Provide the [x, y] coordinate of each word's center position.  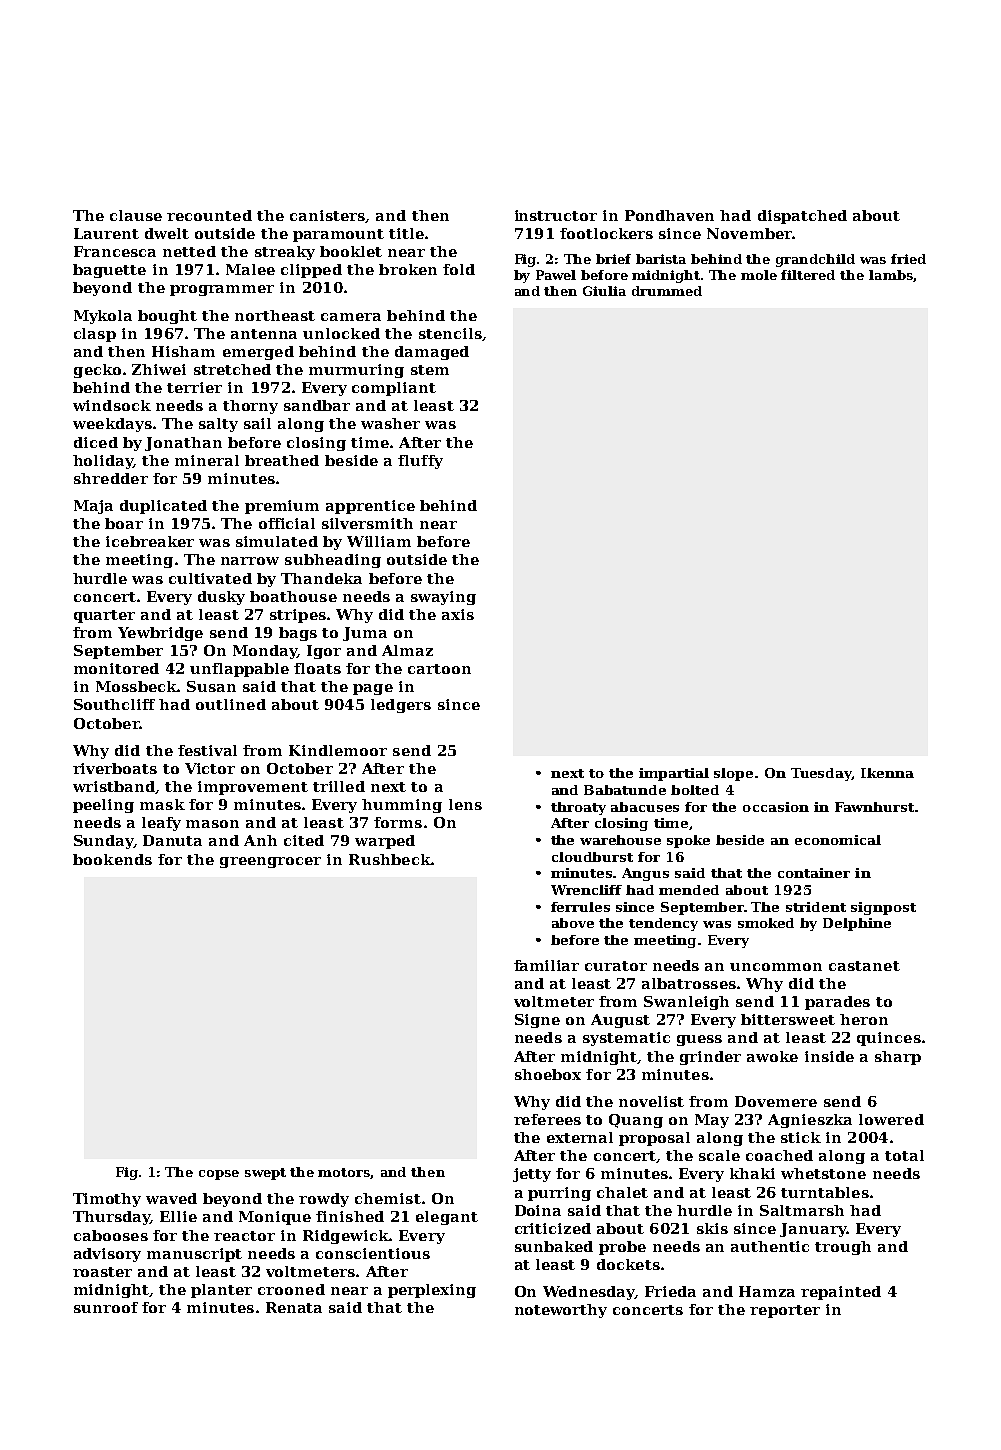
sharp [898, 1058]
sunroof [106, 1307]
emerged [258, 353]
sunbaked [554, 1246]
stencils [450, 333]
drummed [667, 291]
